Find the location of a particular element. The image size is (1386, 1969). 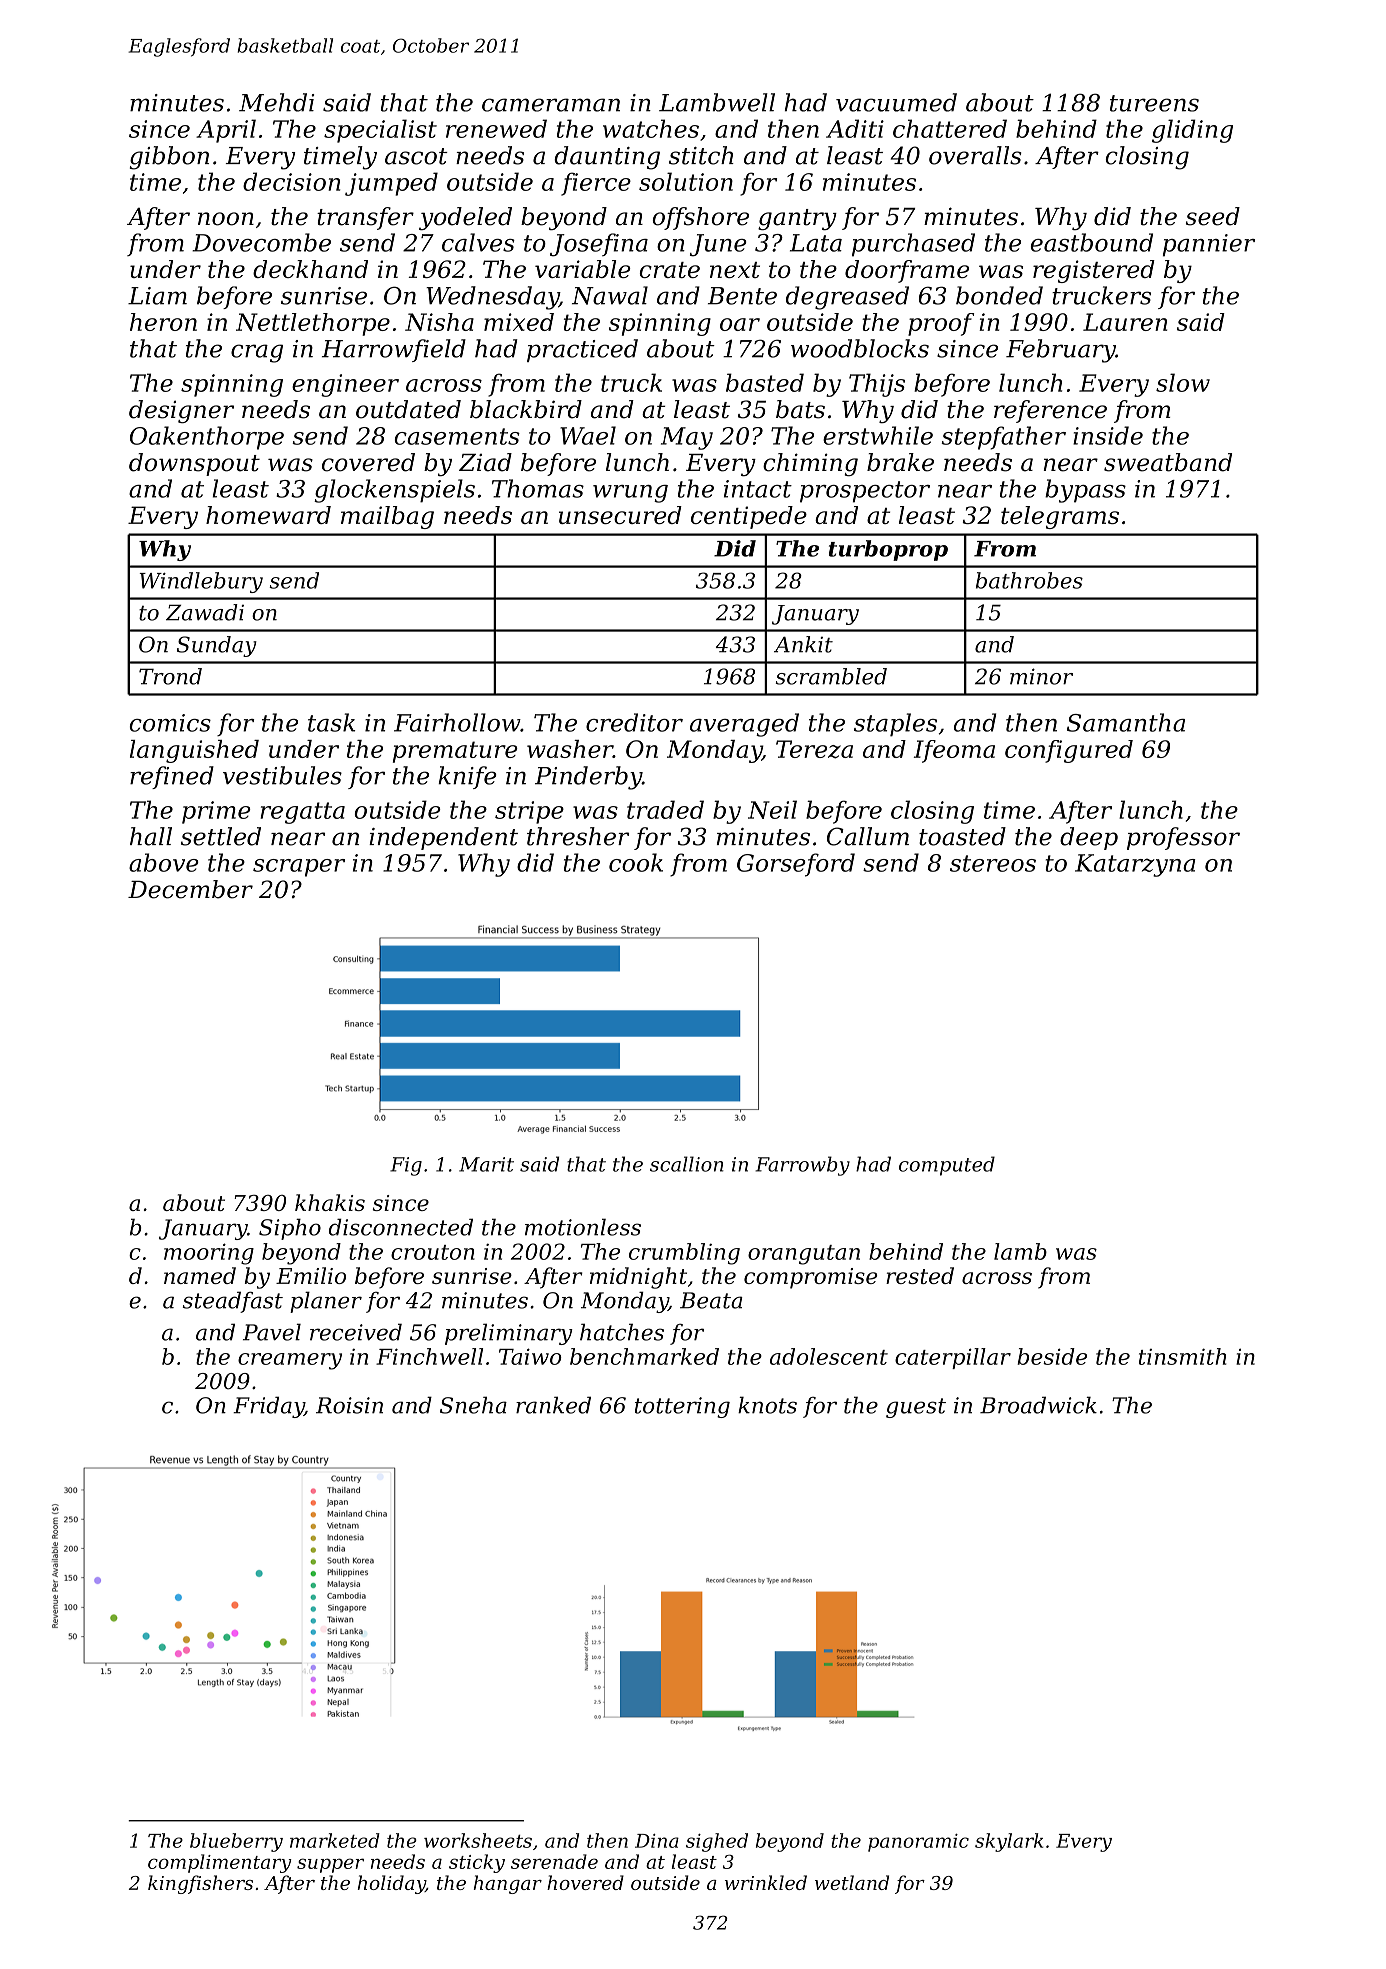

kingfishers is located at coordinates (200, 1884).
